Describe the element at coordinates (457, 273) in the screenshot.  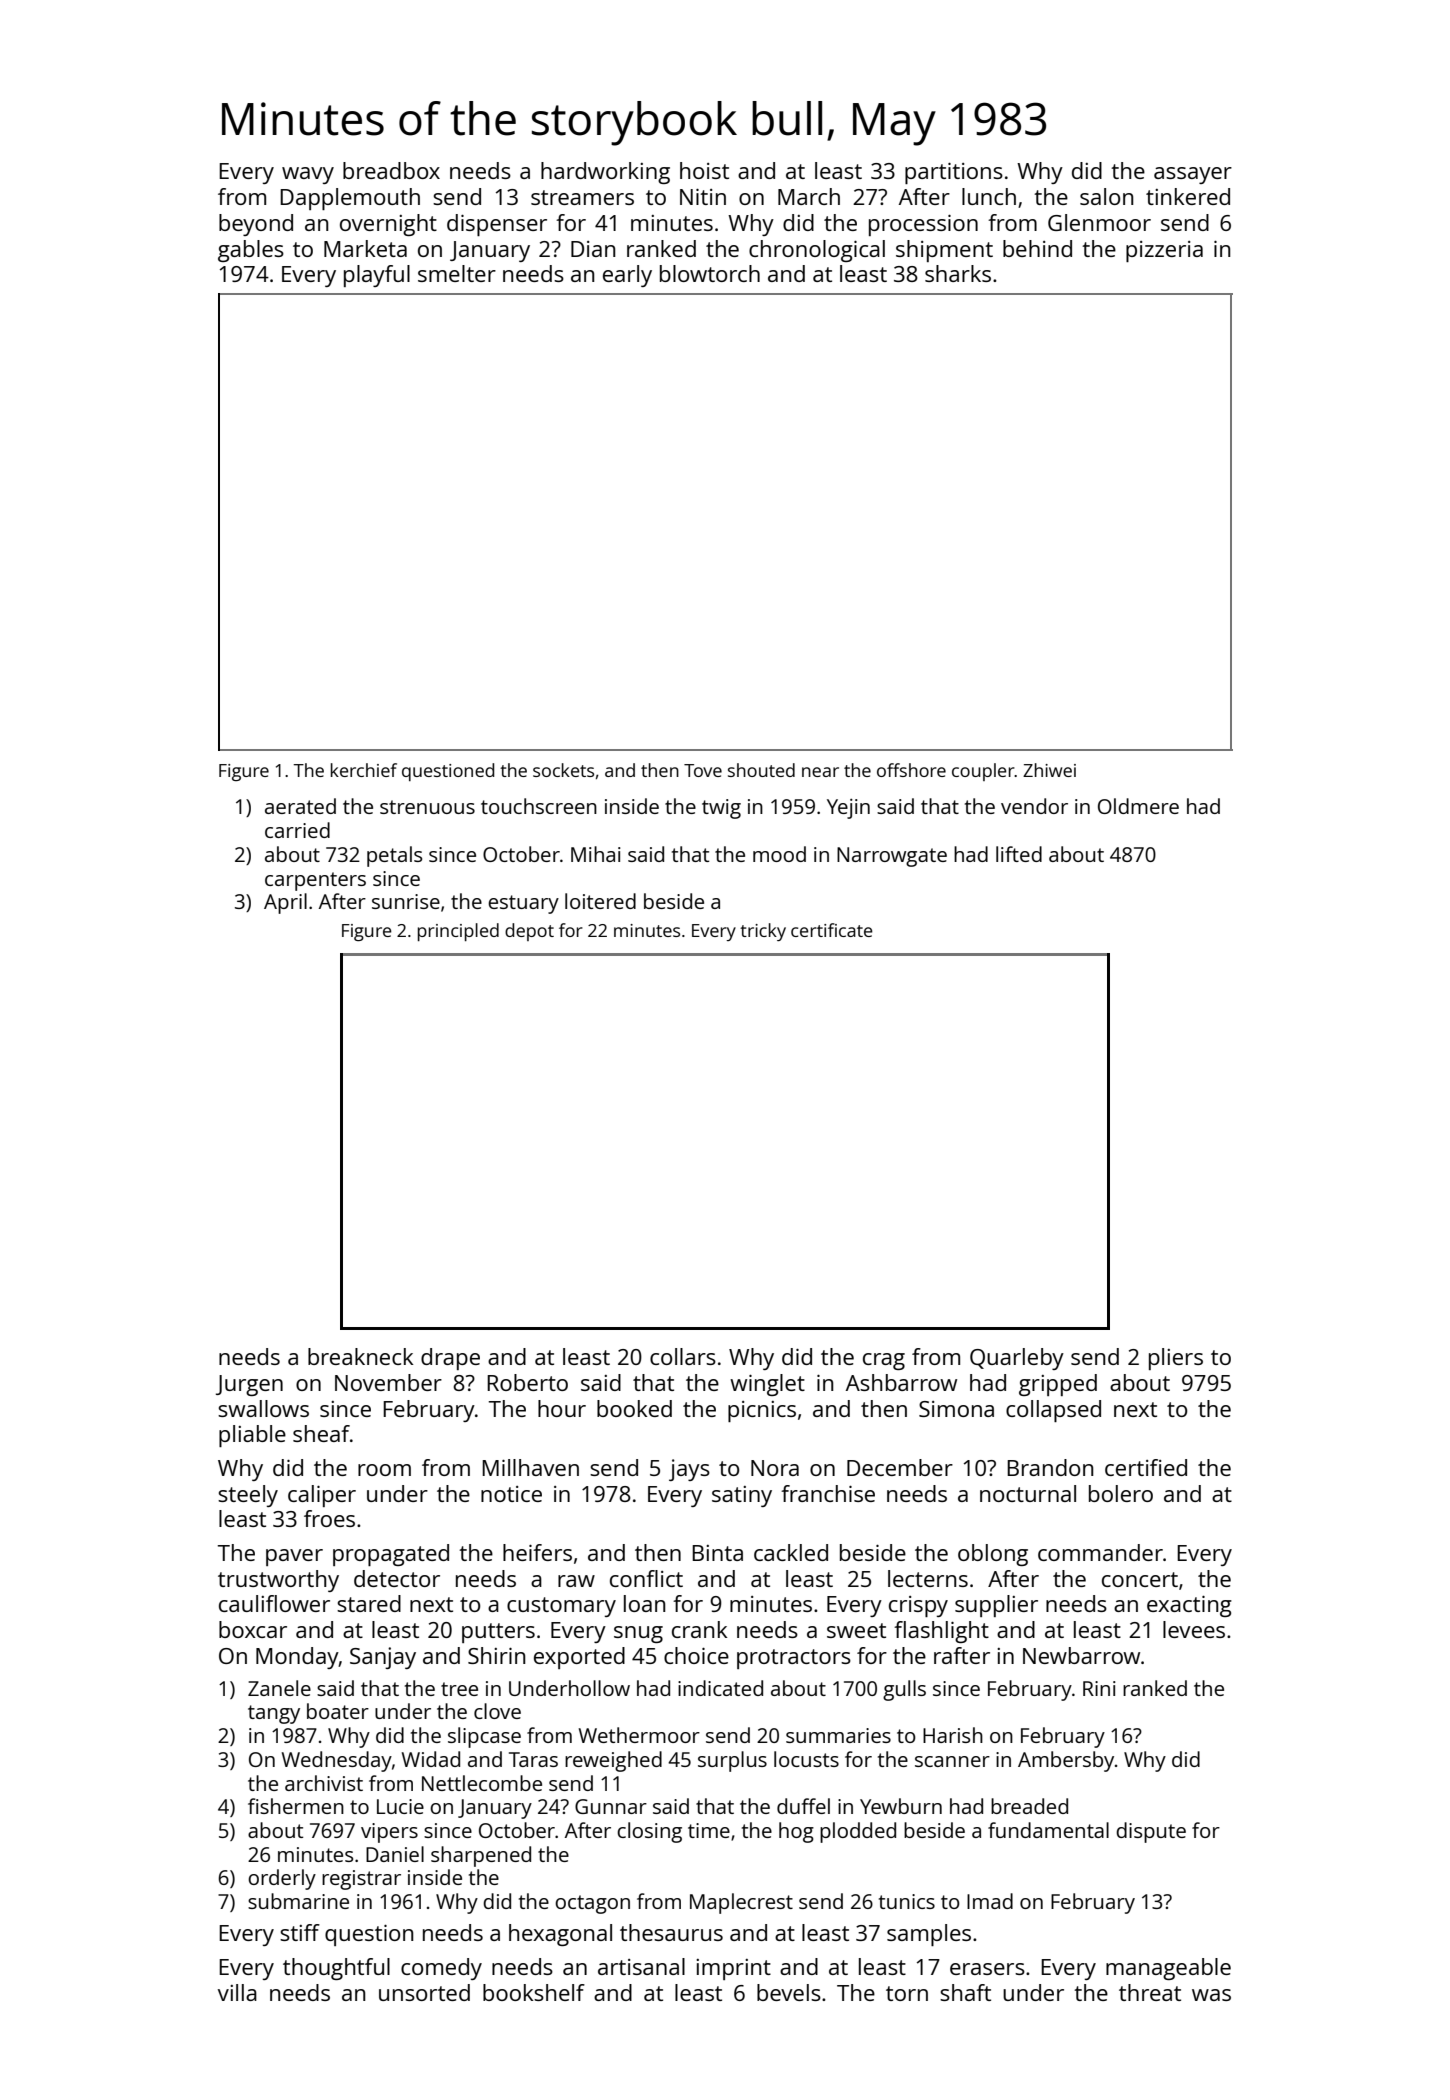
I see `smelter` at that location.
